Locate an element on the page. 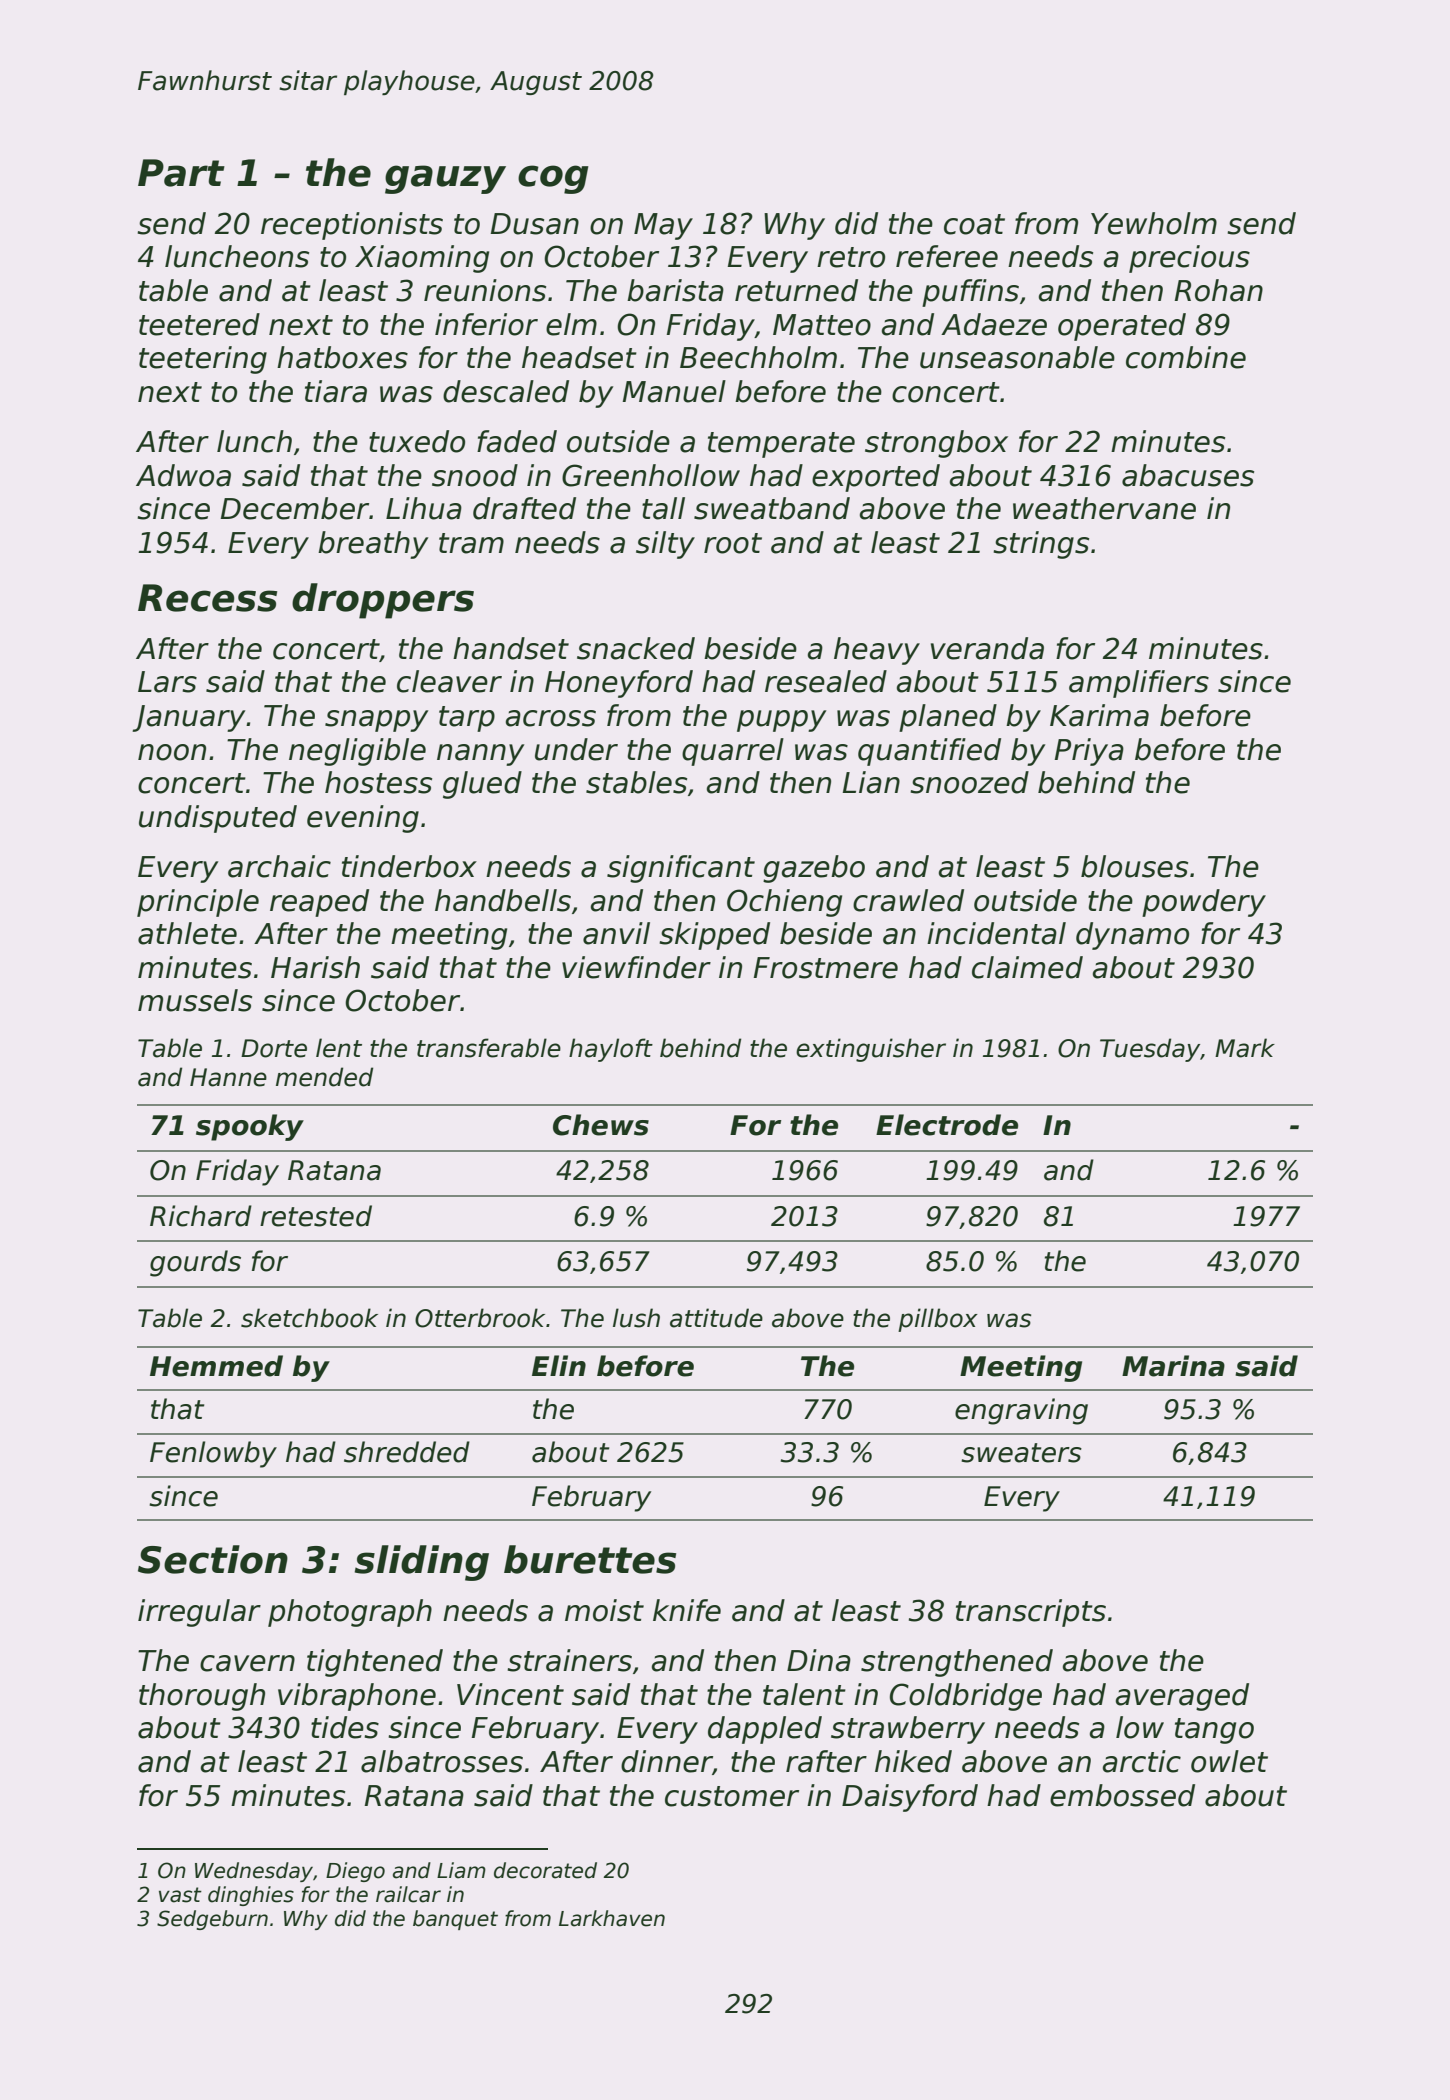 The image size is (1450, 2100). faded is located at coordinates (517, 441).
